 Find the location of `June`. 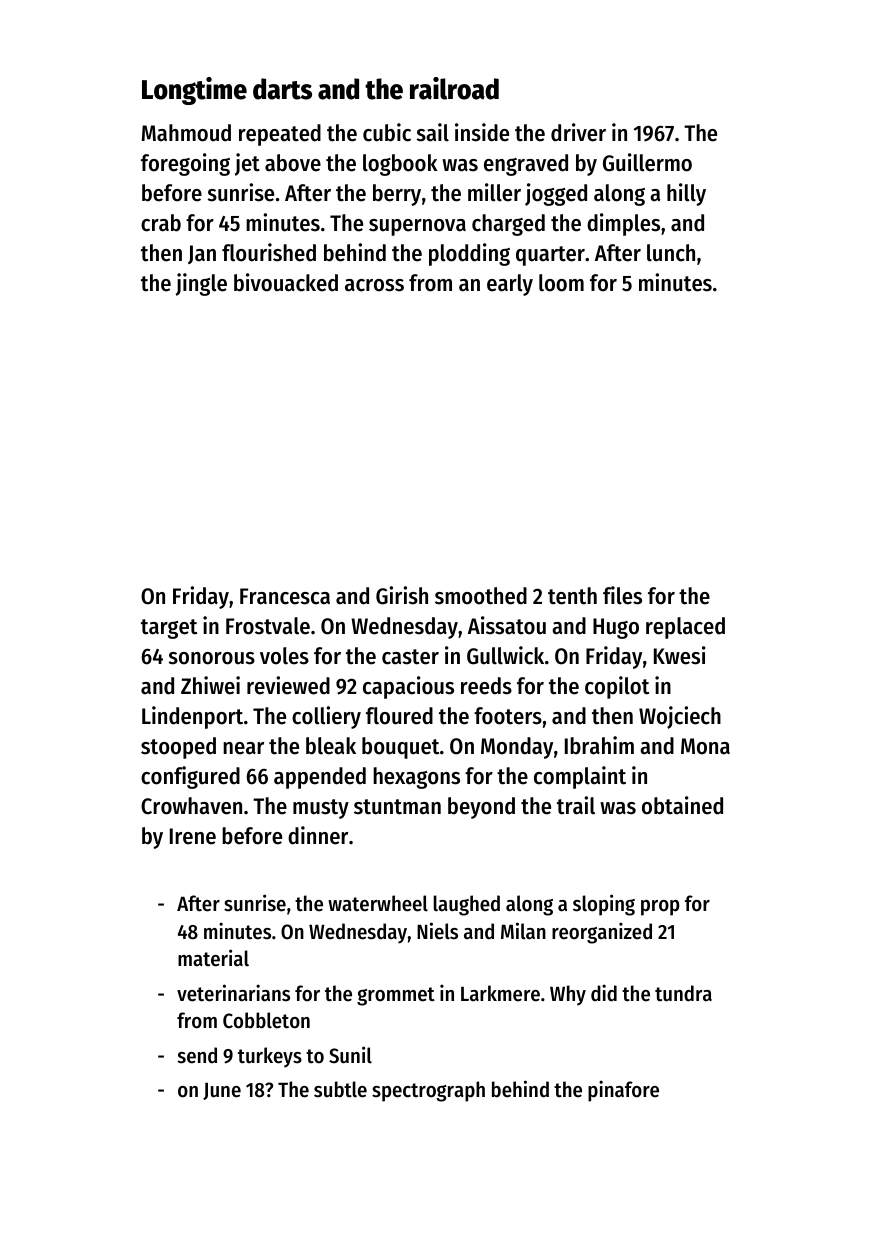

June is located at coordinates (222, 1091).
